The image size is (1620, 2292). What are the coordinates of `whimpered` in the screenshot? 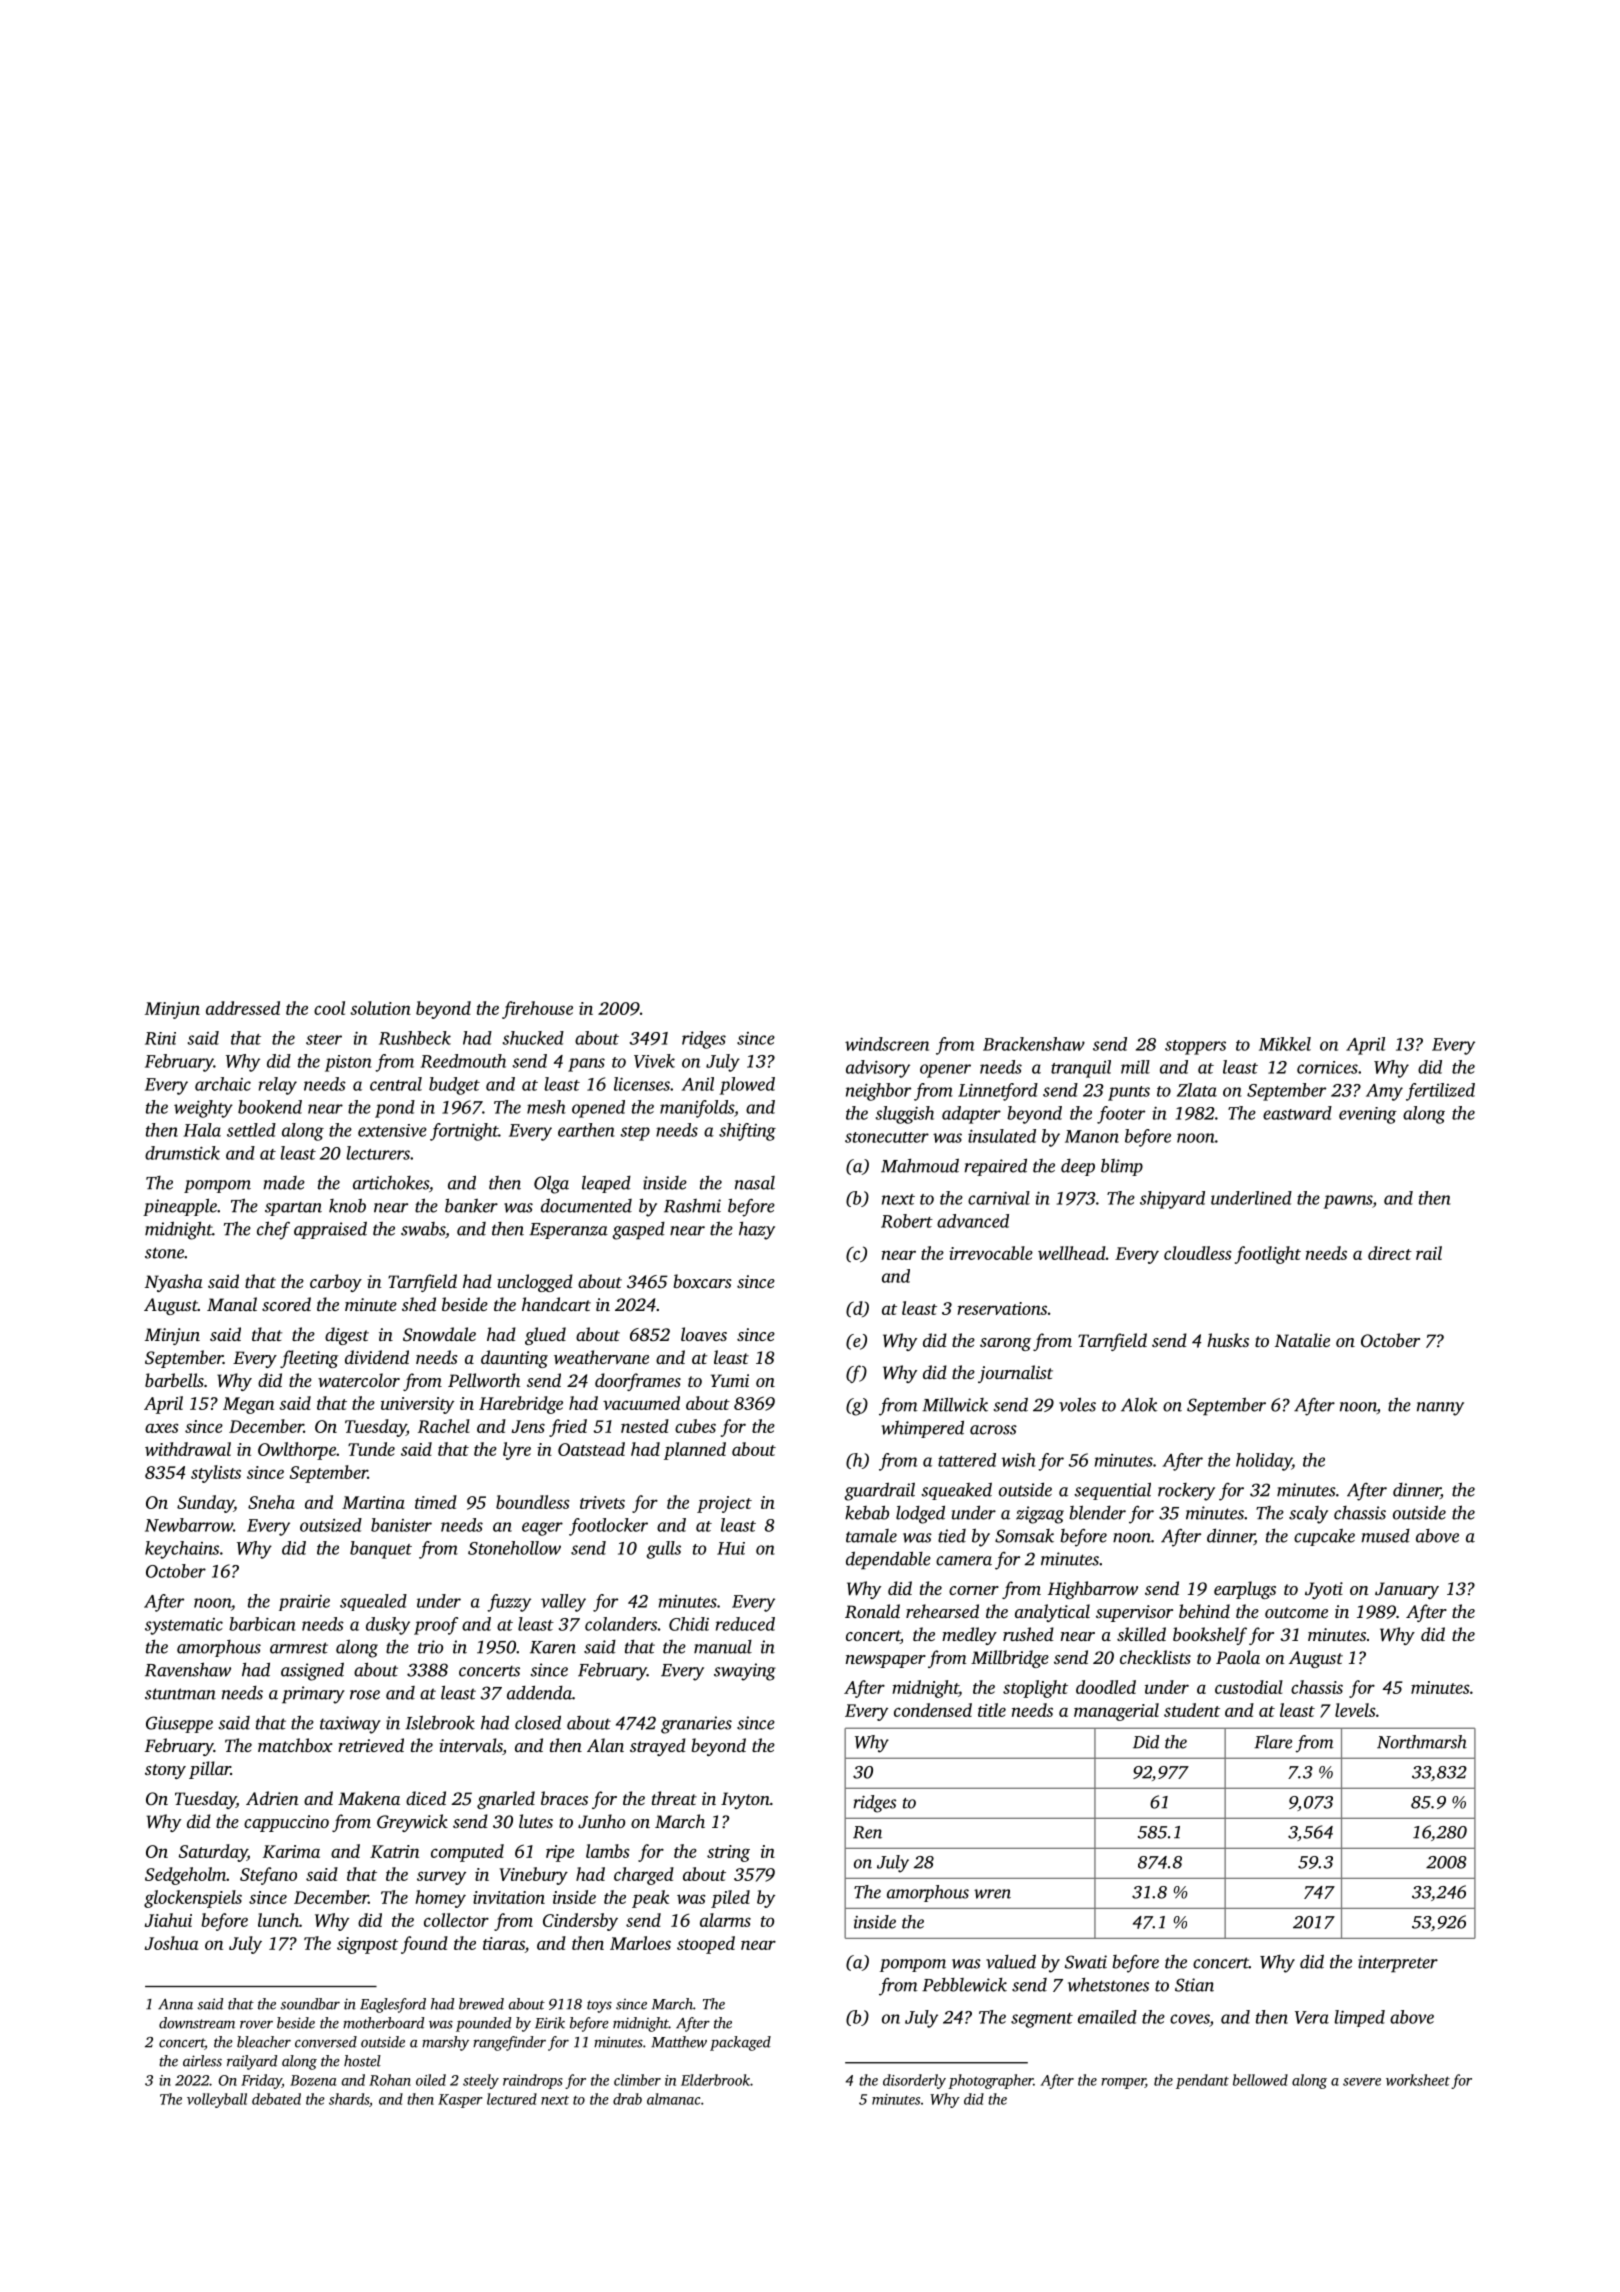 It's located at (922, 1429).
